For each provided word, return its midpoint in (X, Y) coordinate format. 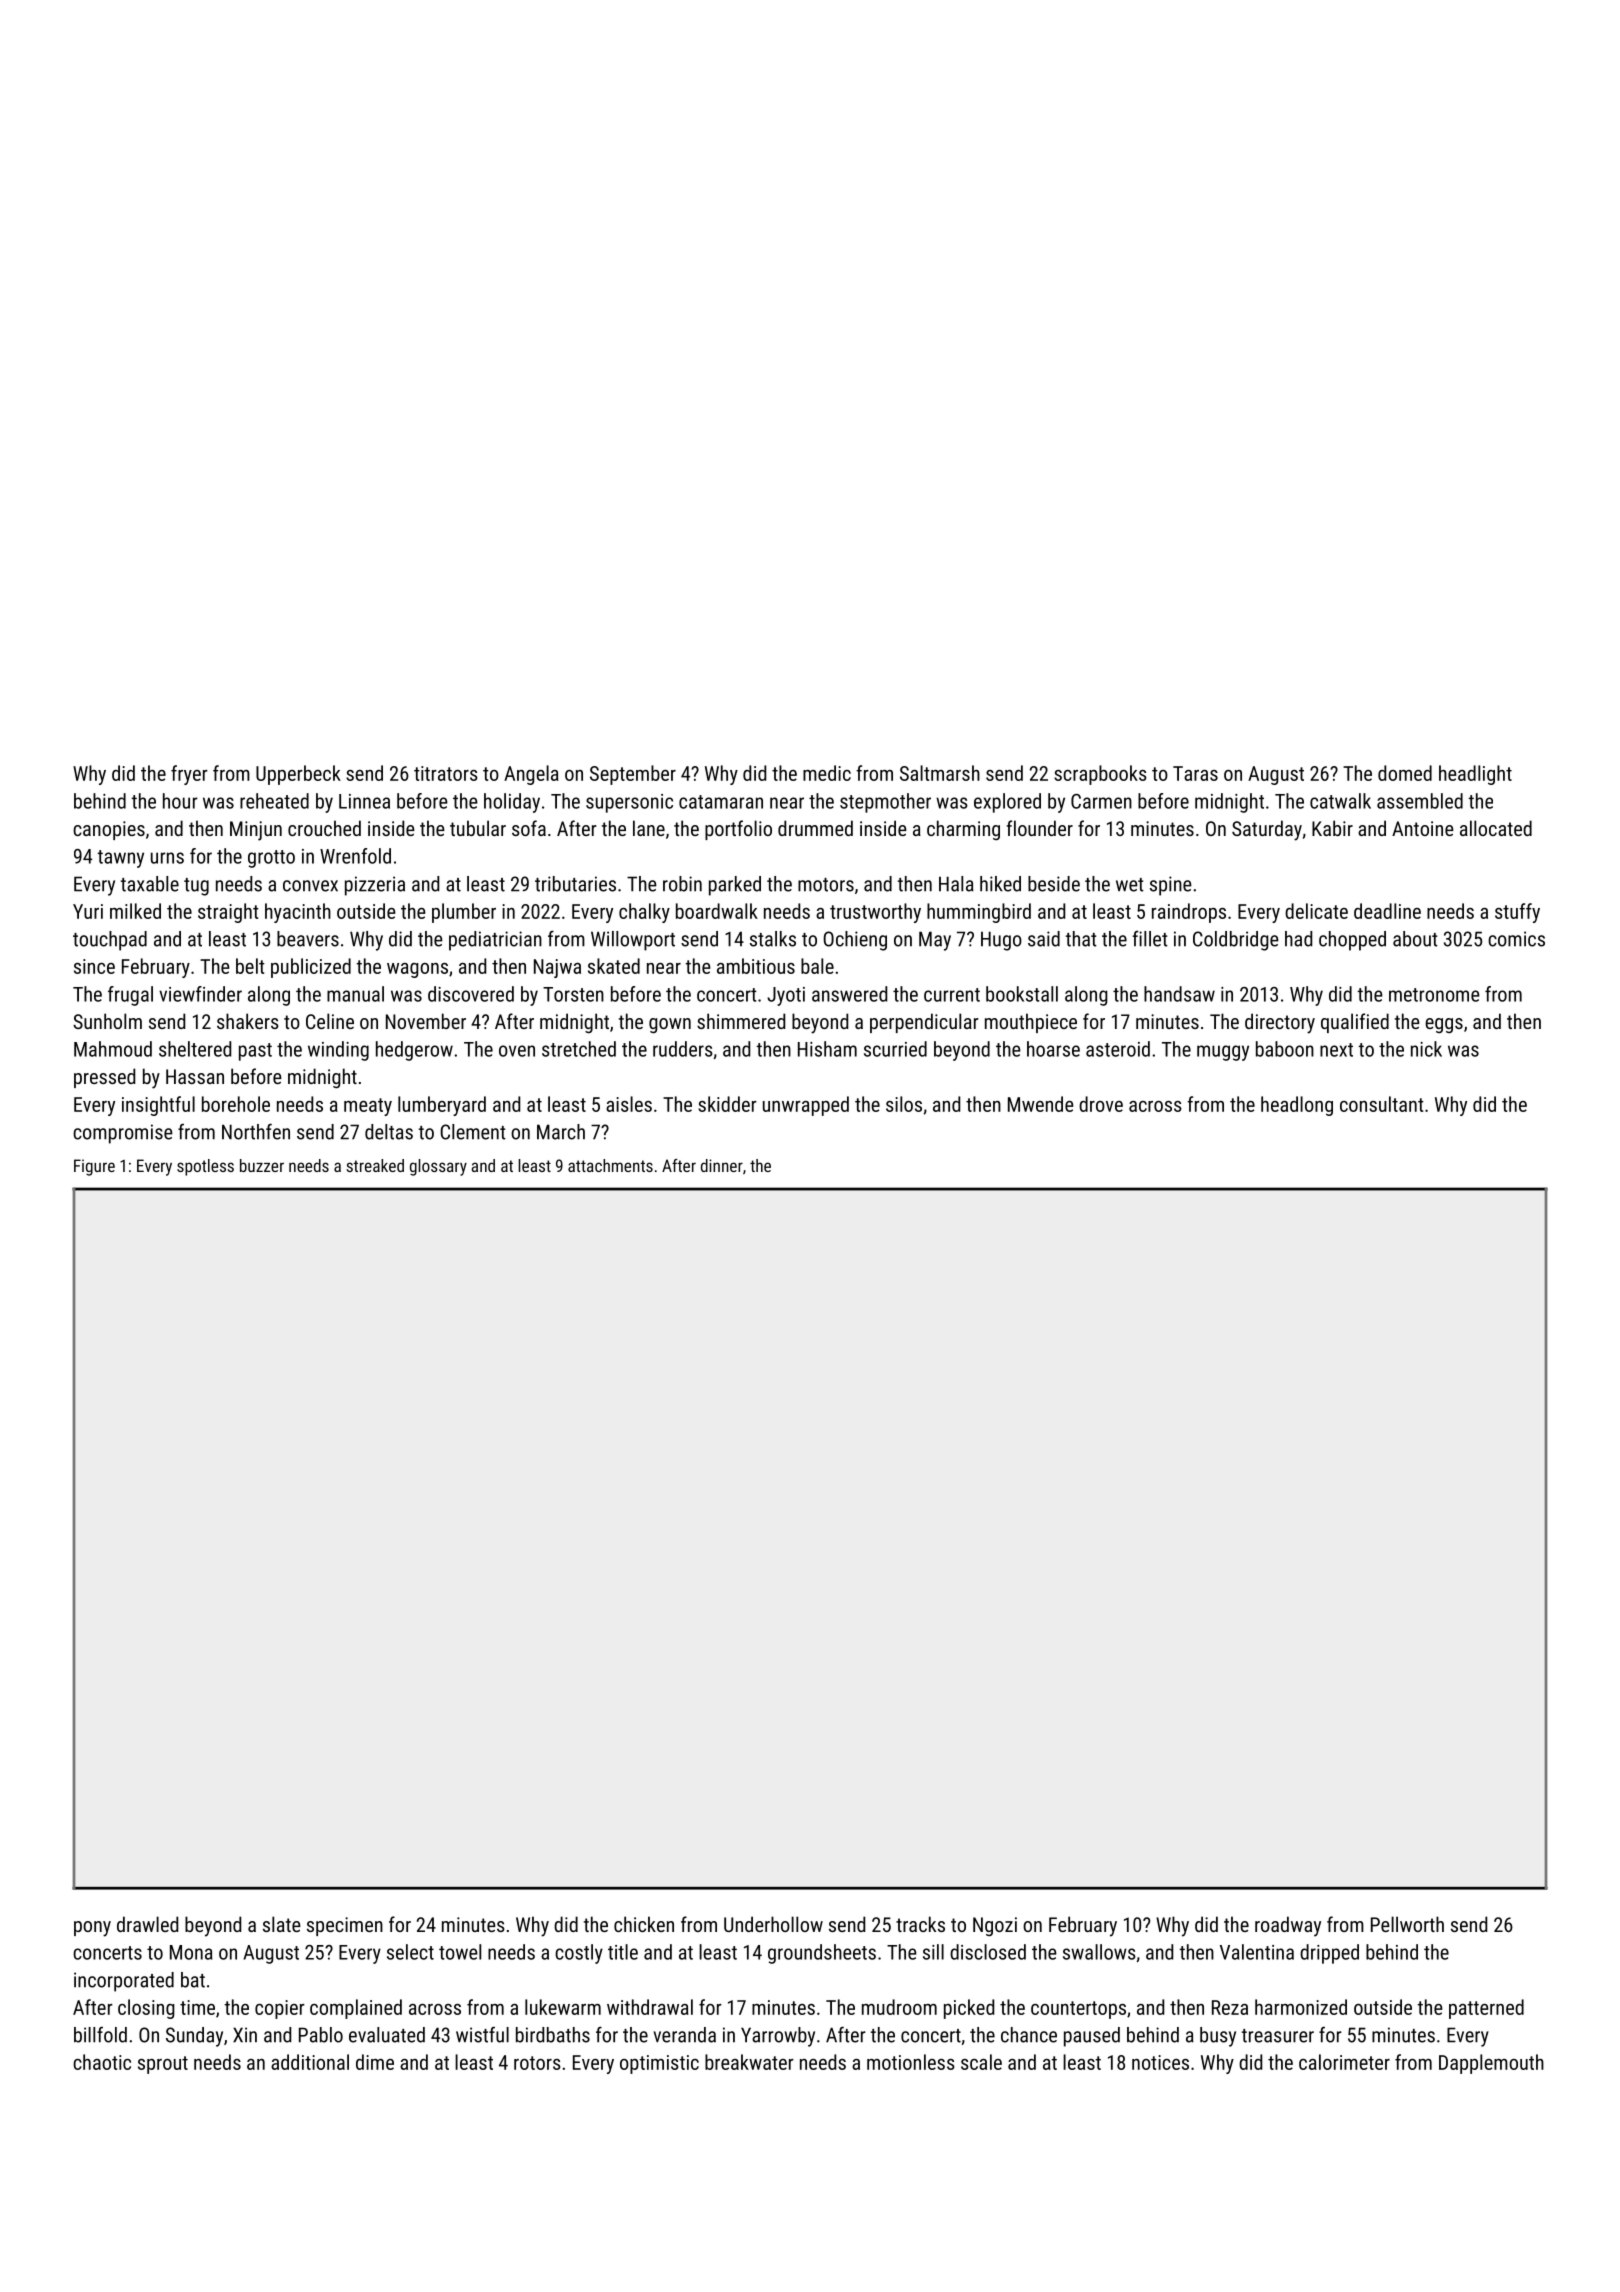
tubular (478, 828)
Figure (94, 1167)
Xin (245, 2035)
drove (1101, 1104)
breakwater (749, 2062)
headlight (1475, 775)
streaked (375, 1165)
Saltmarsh (940, 773)
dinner (722, 1165)
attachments (610, 1165)
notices (1160, 2062)
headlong (1297, 1106)
